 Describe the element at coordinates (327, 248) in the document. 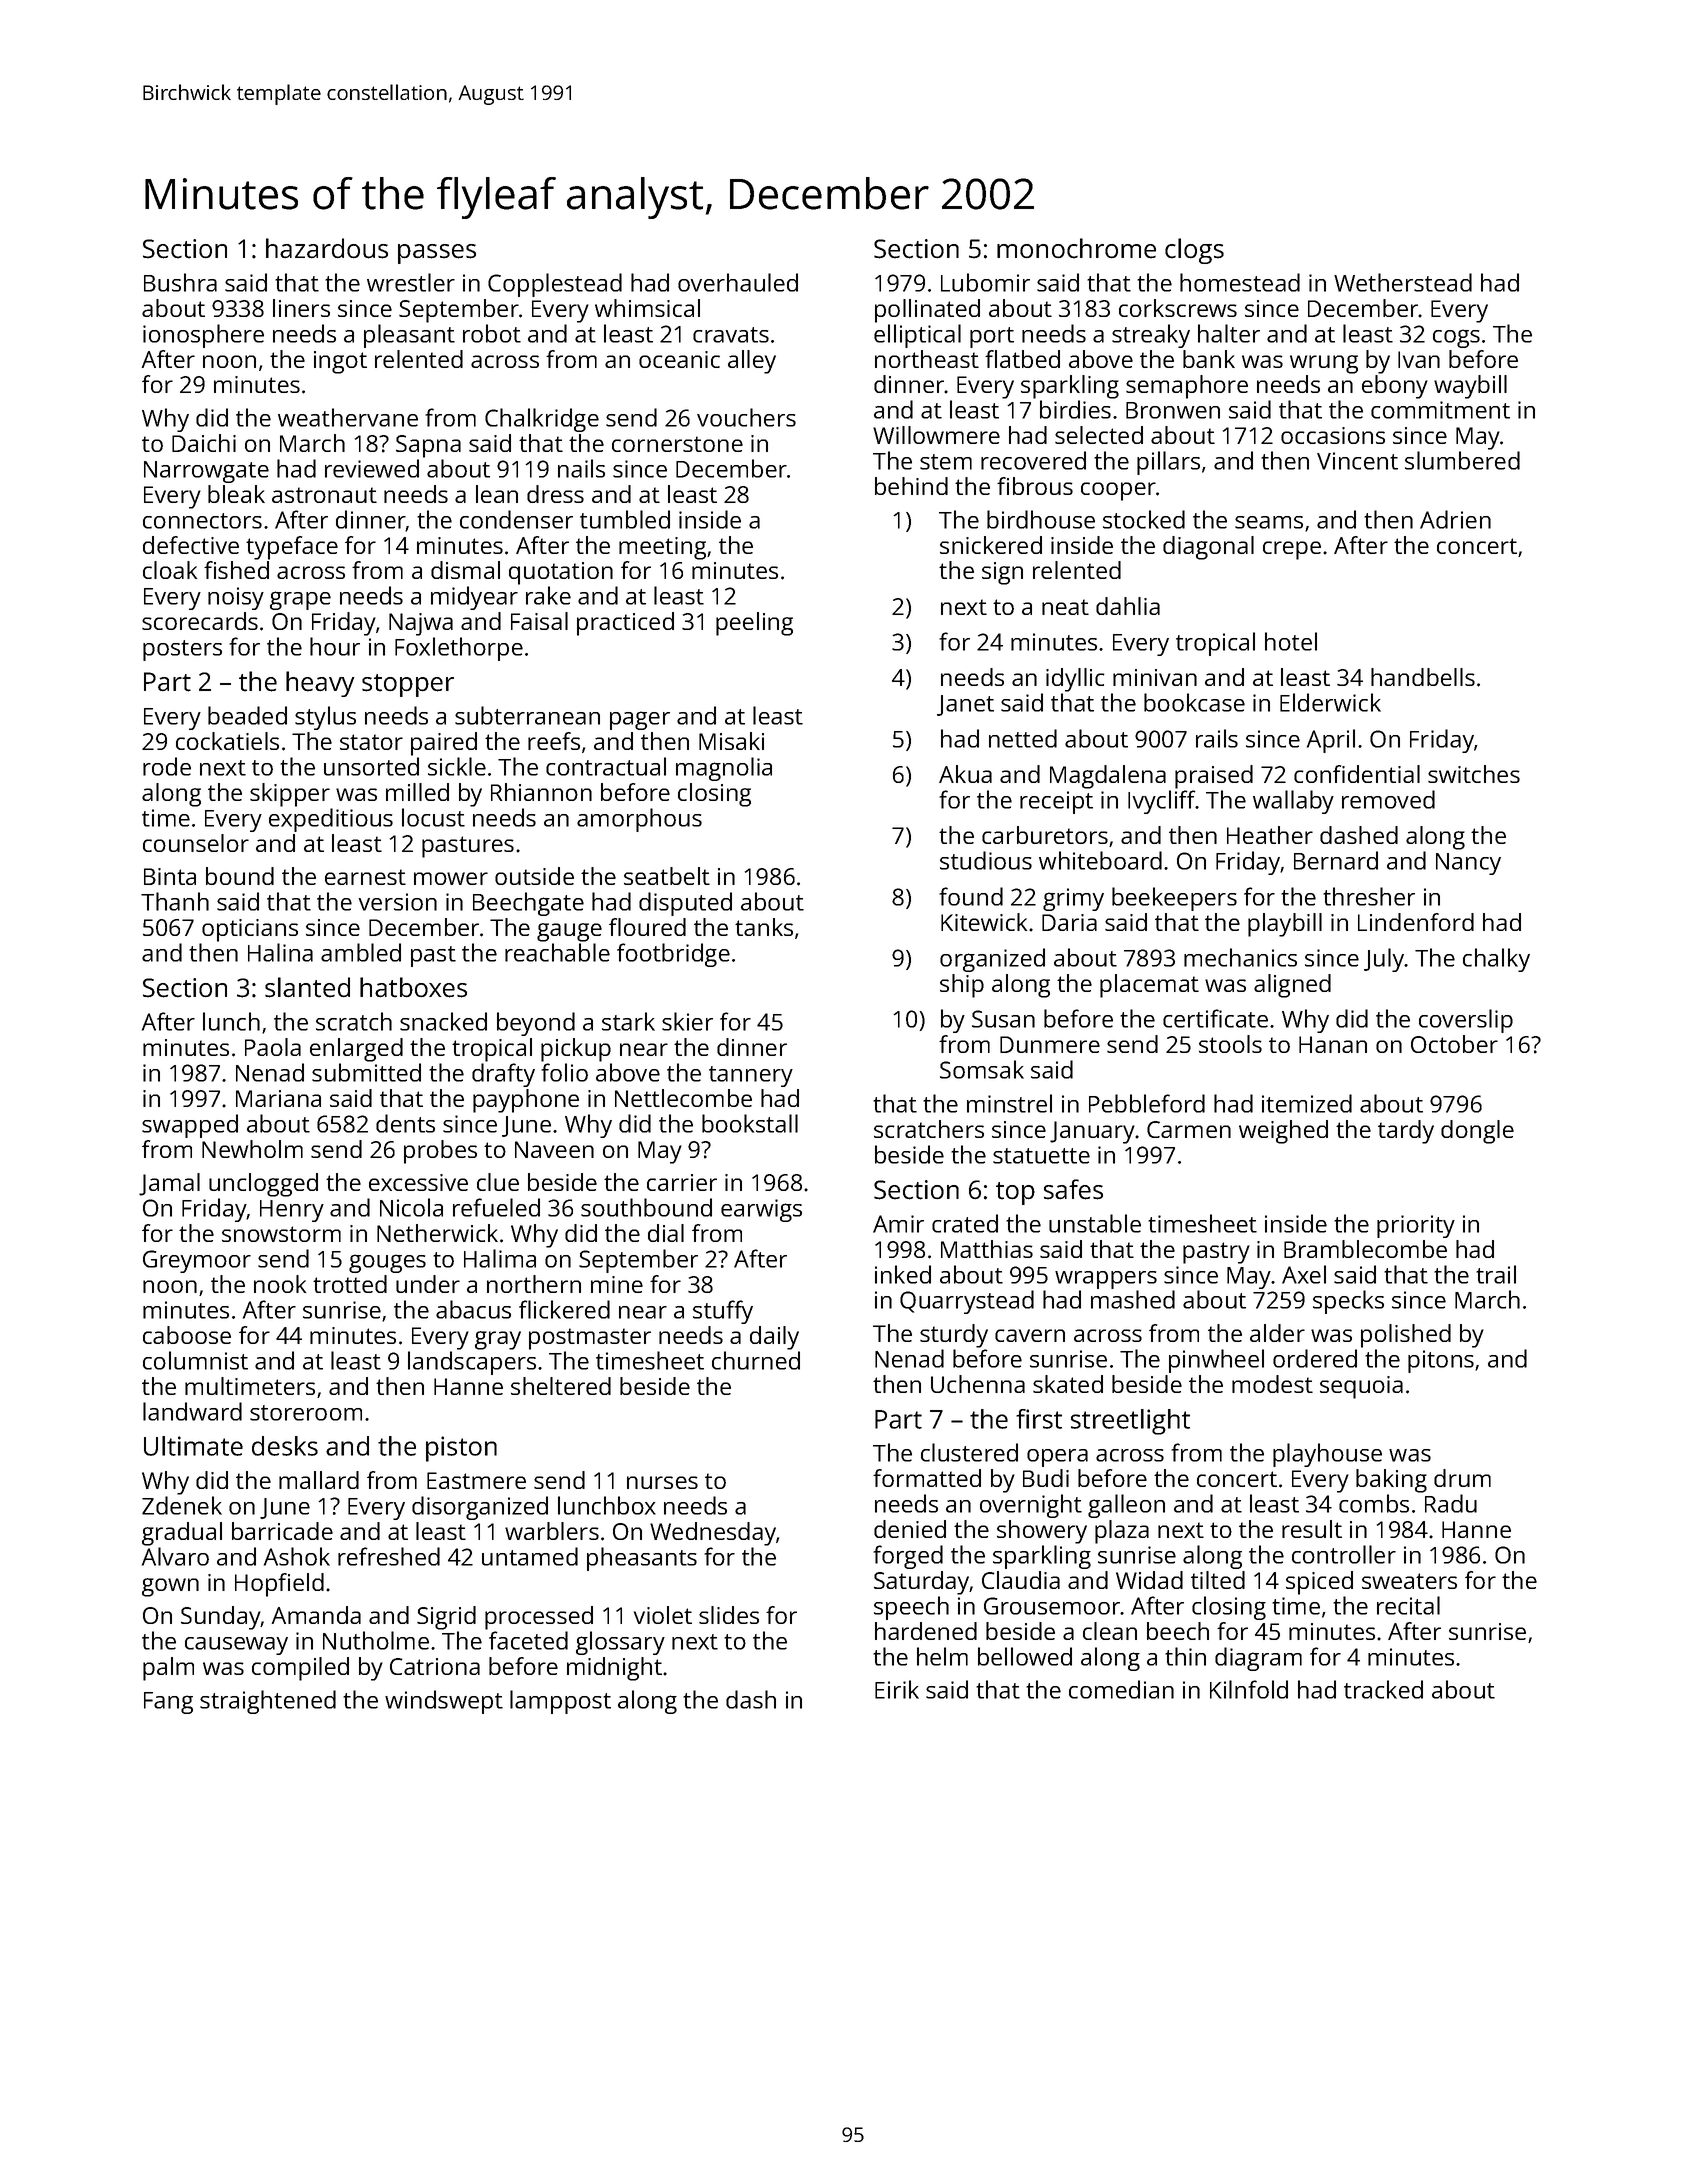

I see `hazardous` at that location.
